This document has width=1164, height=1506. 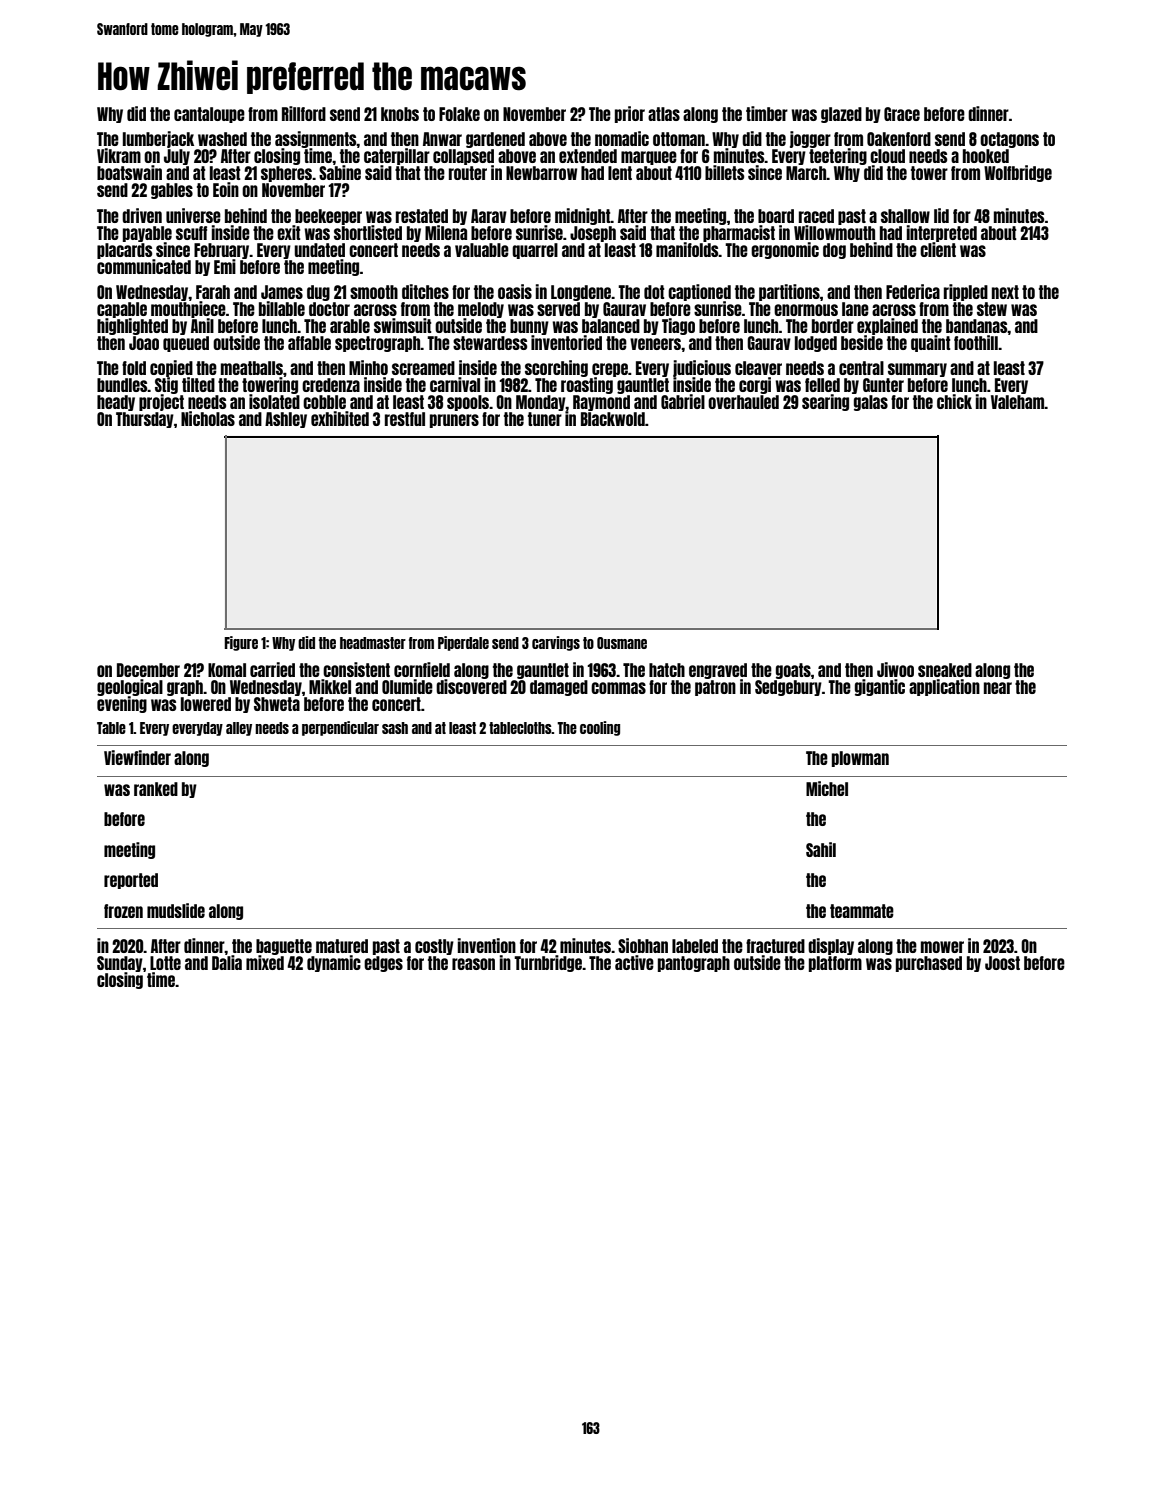 What do you see at coordinates (468, 173) in the document?
I see `router` at bounding box center [468, 173].
